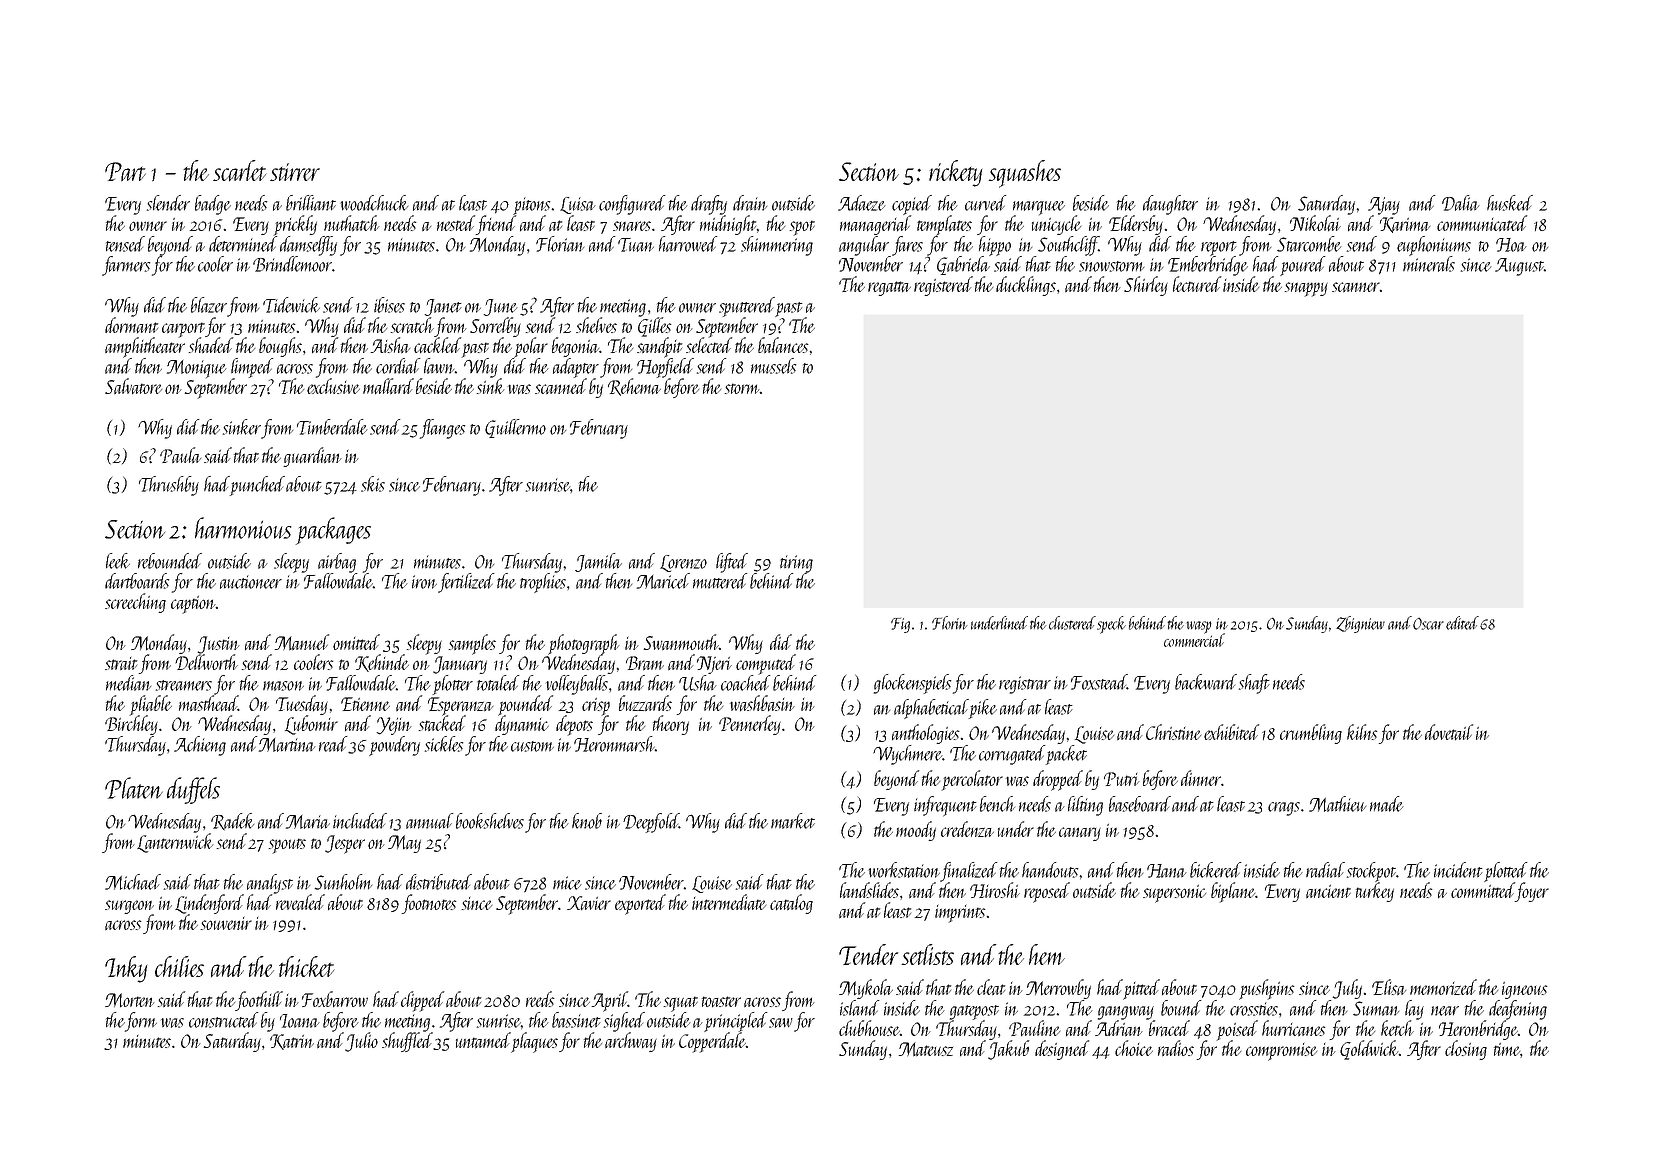  What do you see at coordinates (295, 172) in the screenshot?
I see `stirrer` at bounding box center [295, 172].
